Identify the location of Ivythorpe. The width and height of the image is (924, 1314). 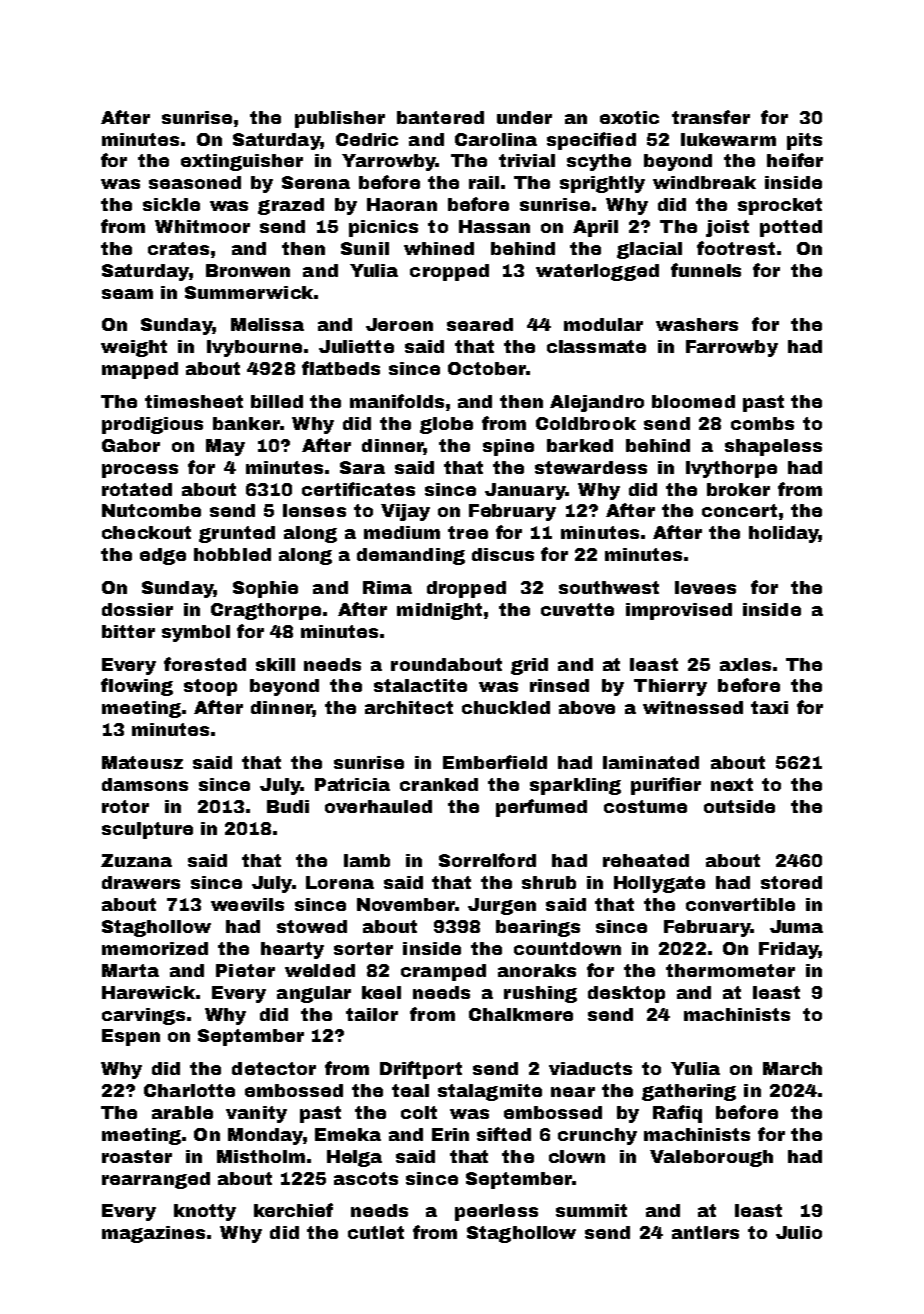
(731, 469).
